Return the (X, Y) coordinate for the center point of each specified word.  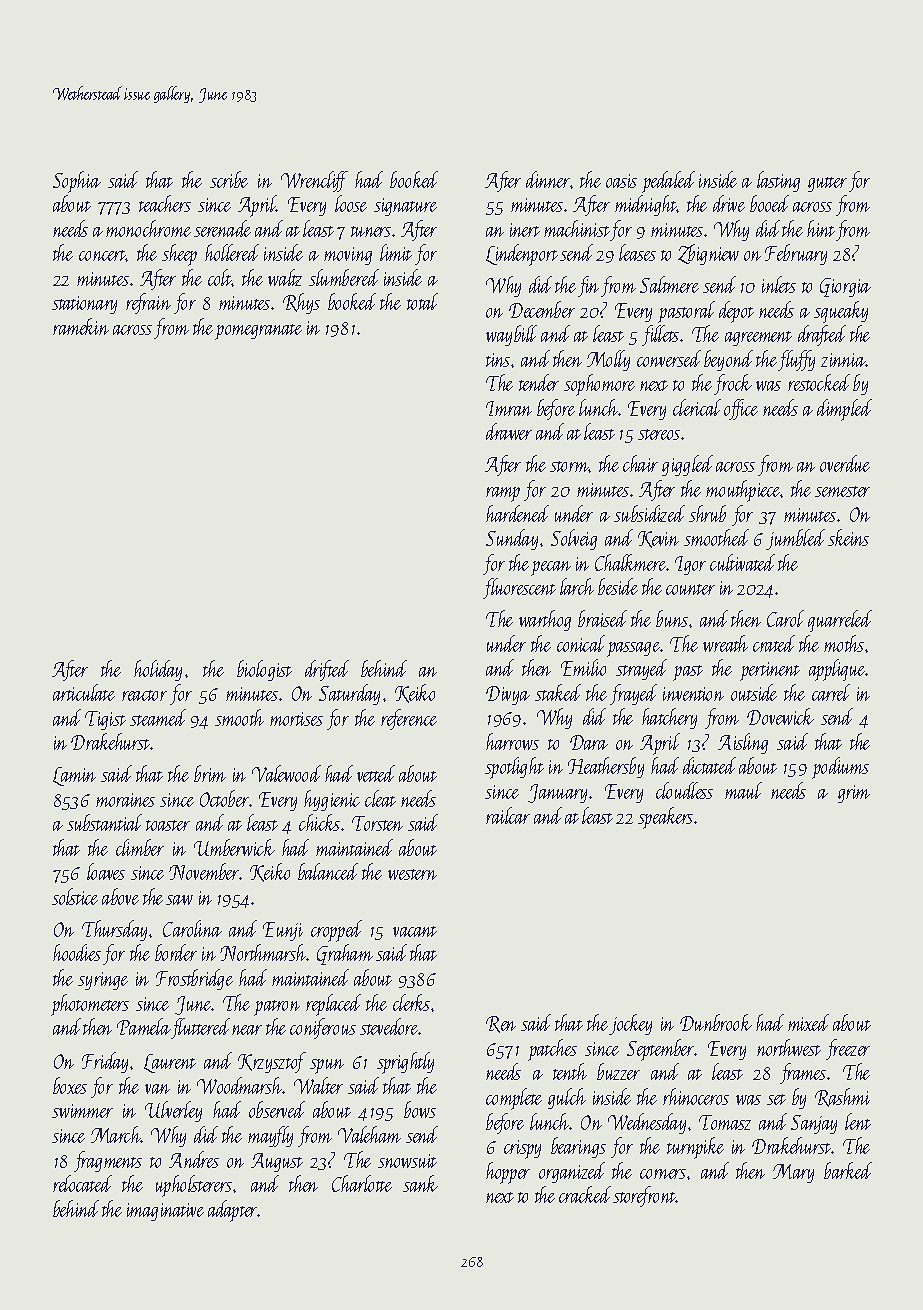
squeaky (841, 312)
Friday (105, 1062)
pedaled (668, 182)
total (422, 301)
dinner (548, 179)
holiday (158, 670)
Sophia (77, 182)
